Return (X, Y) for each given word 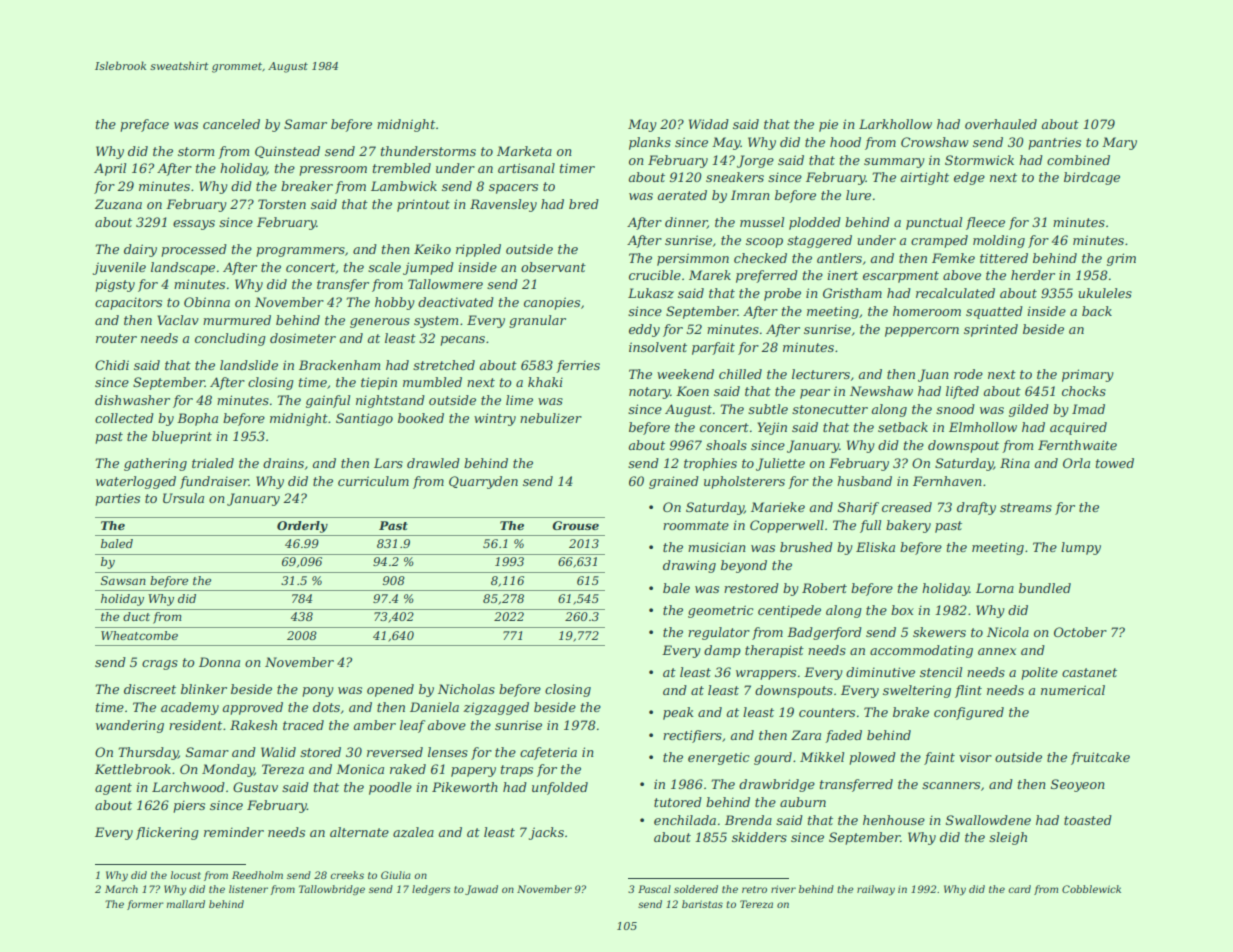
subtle (768, 409)
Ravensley (503, 205)
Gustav (255, 787)
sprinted (991, 330)
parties (117, 499)
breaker (307, 186)
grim (1121, 259)
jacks (546, 833)
